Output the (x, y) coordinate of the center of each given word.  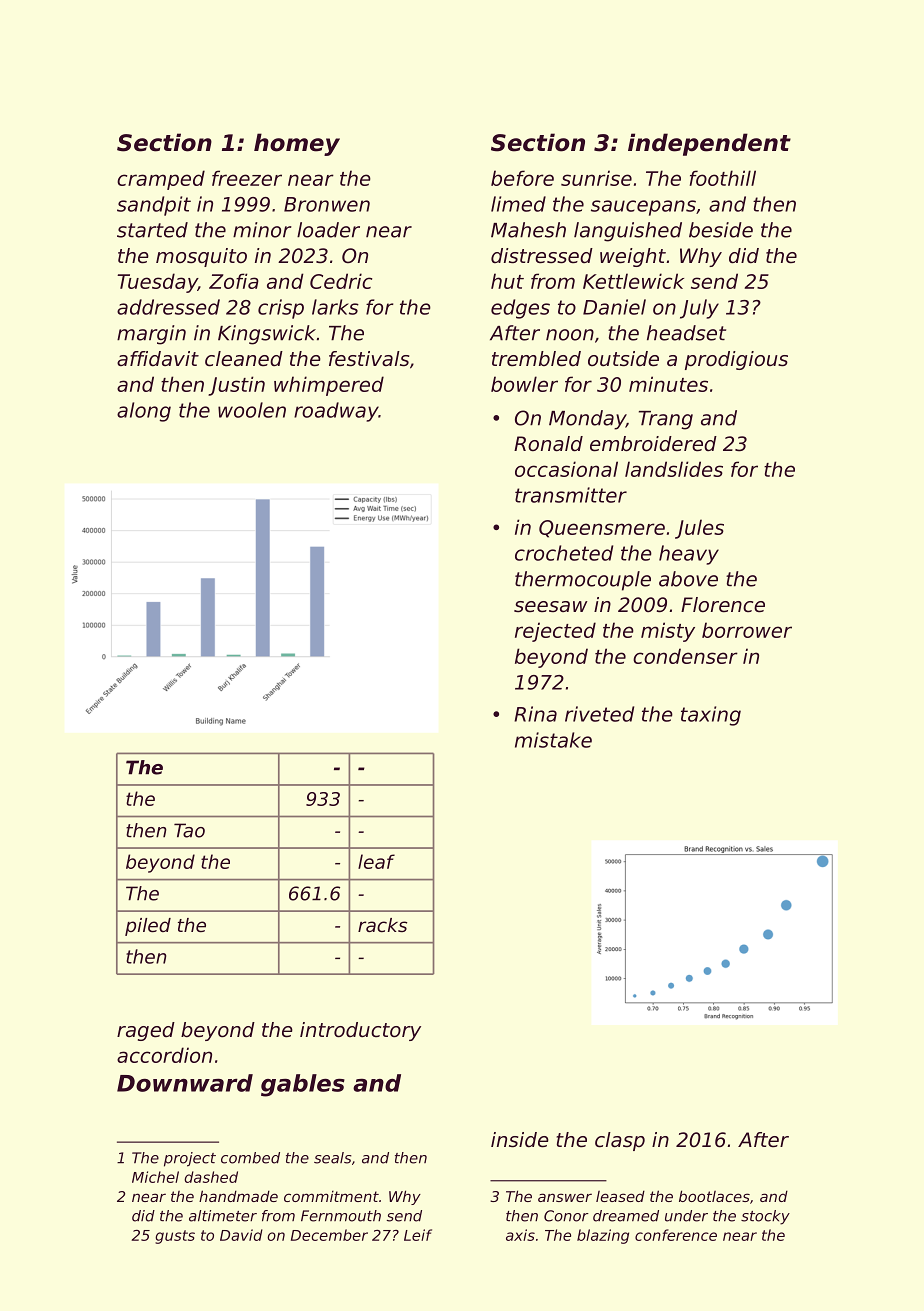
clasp (620, 1141)
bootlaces (714, 1196)
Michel (155, 1177)
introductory (360, 1031)
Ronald (548, 444)
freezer (247, 178)
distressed (542, 256)
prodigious (736, 360)
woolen (252, 410)
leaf (376, 861)
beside (721, 230)
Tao (189, 830)
